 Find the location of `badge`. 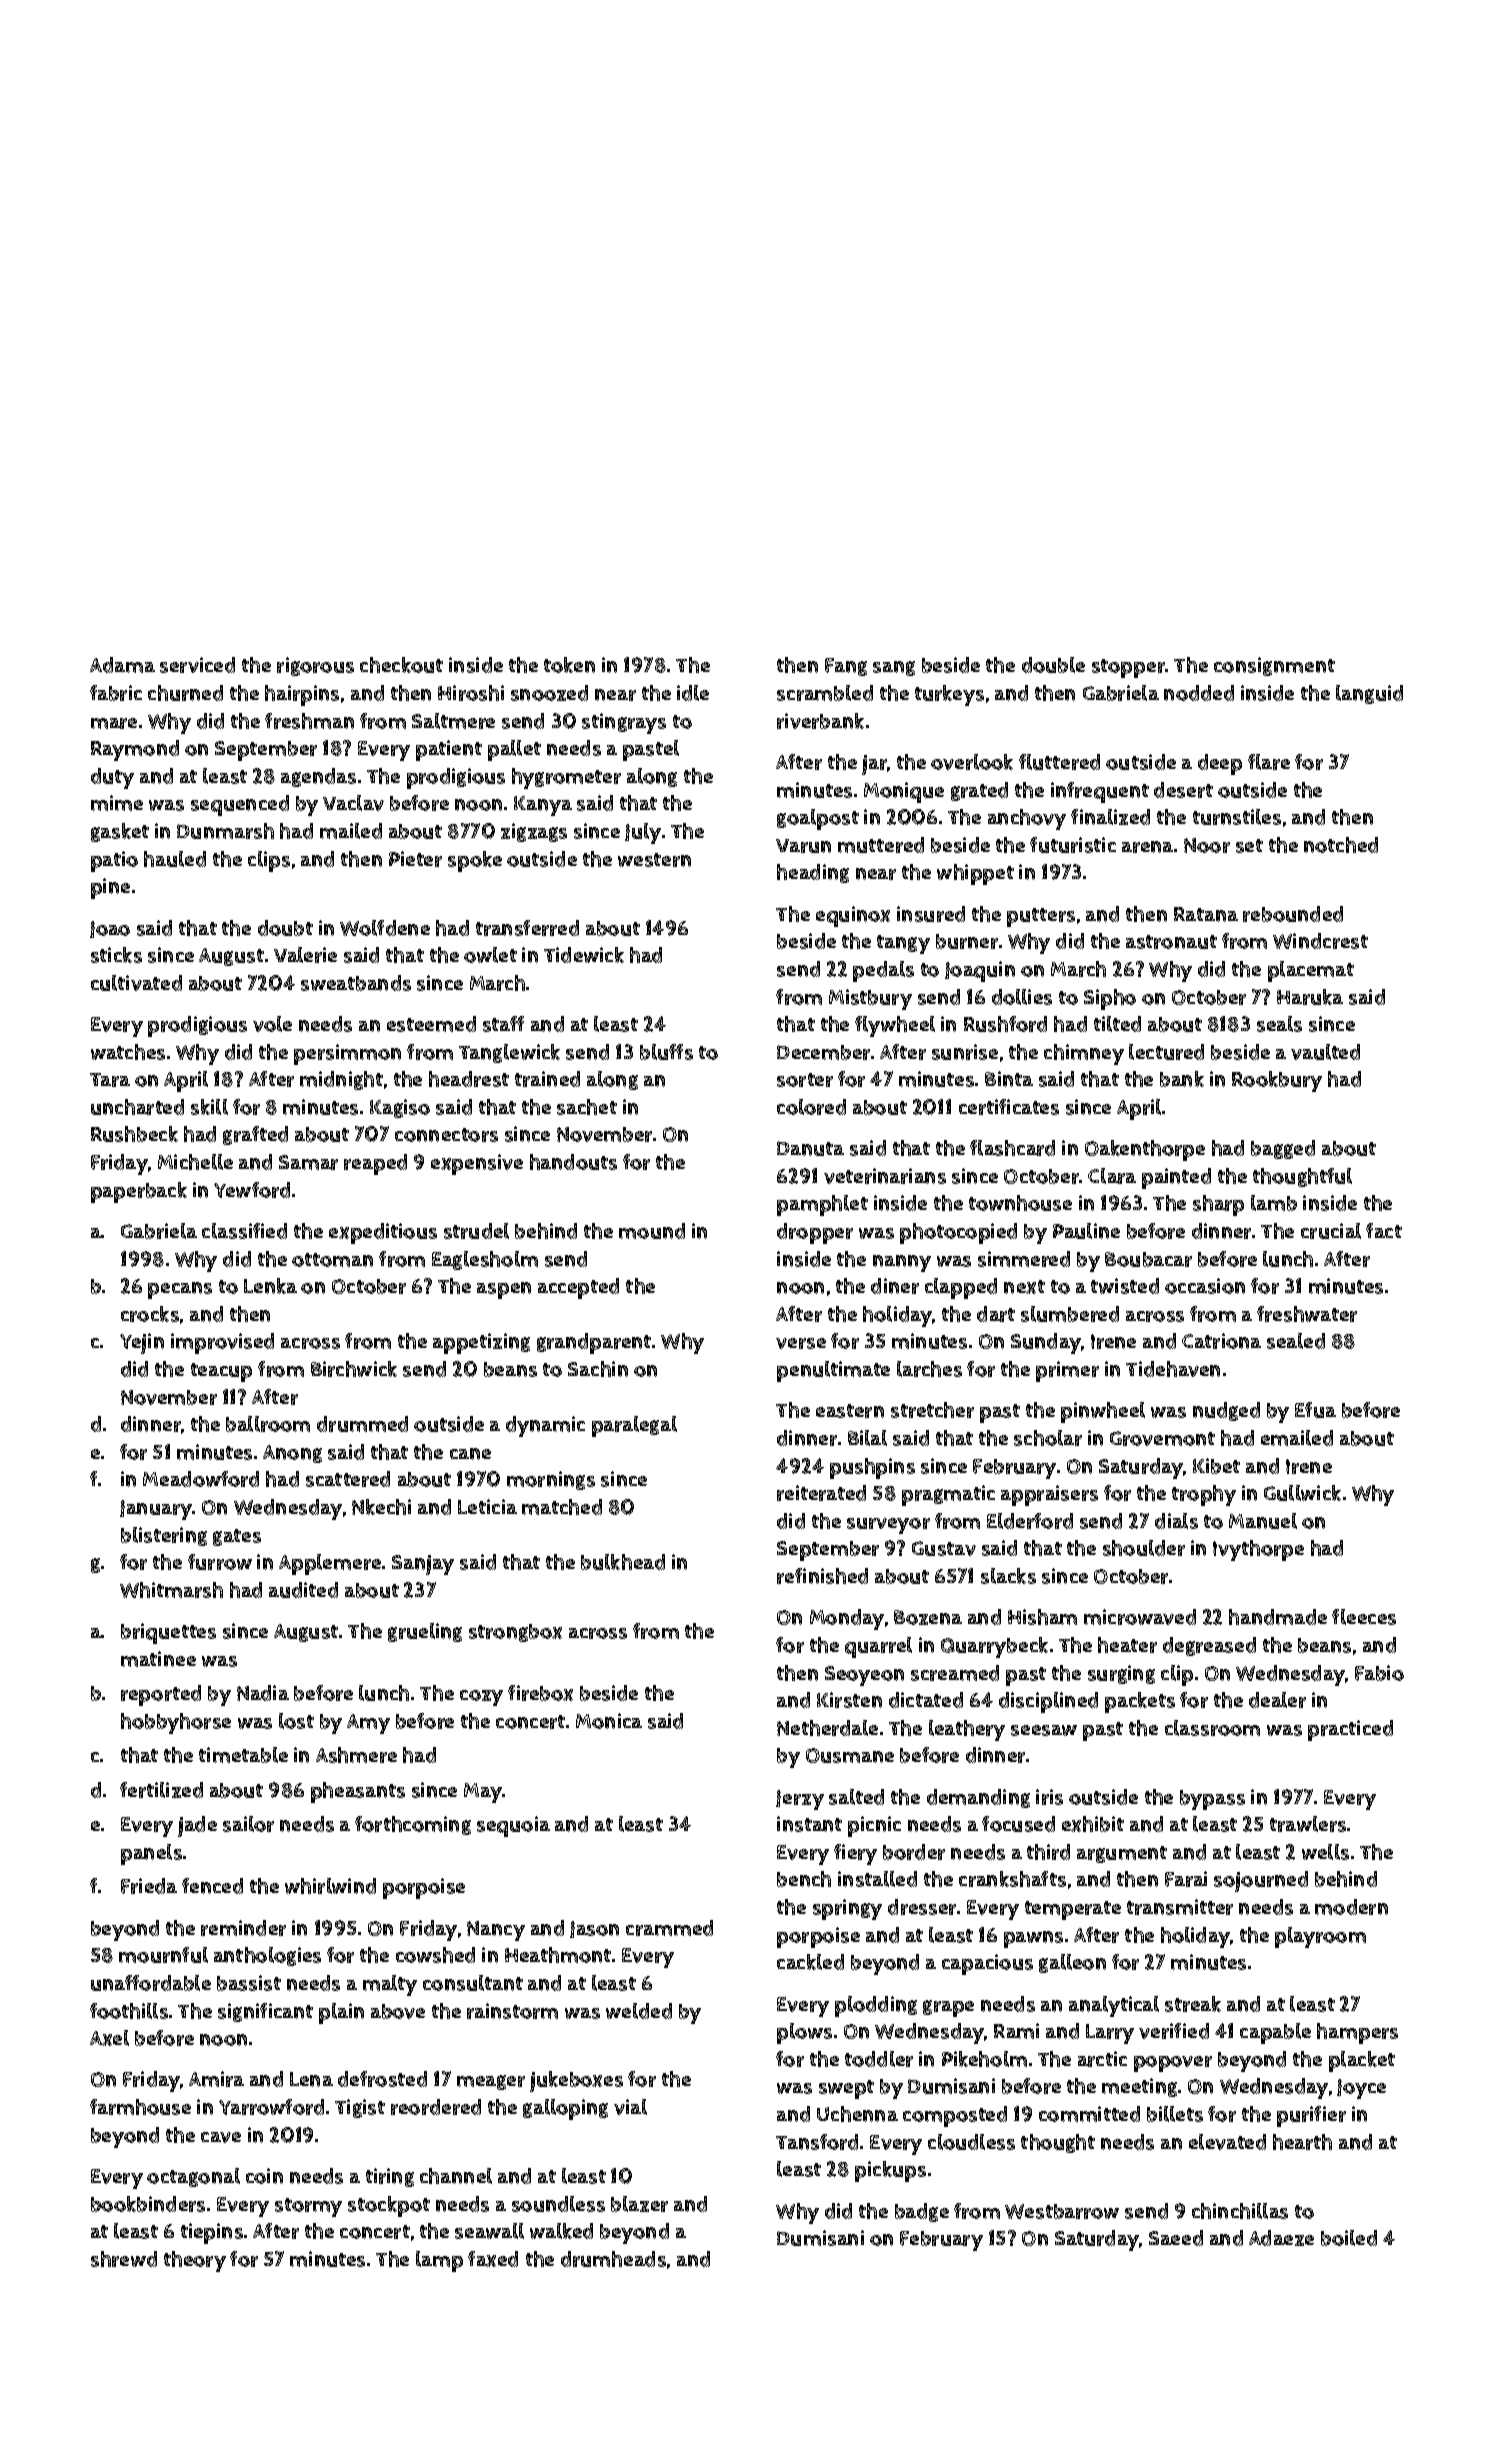

badge is located at coordinates (922, 2212).
